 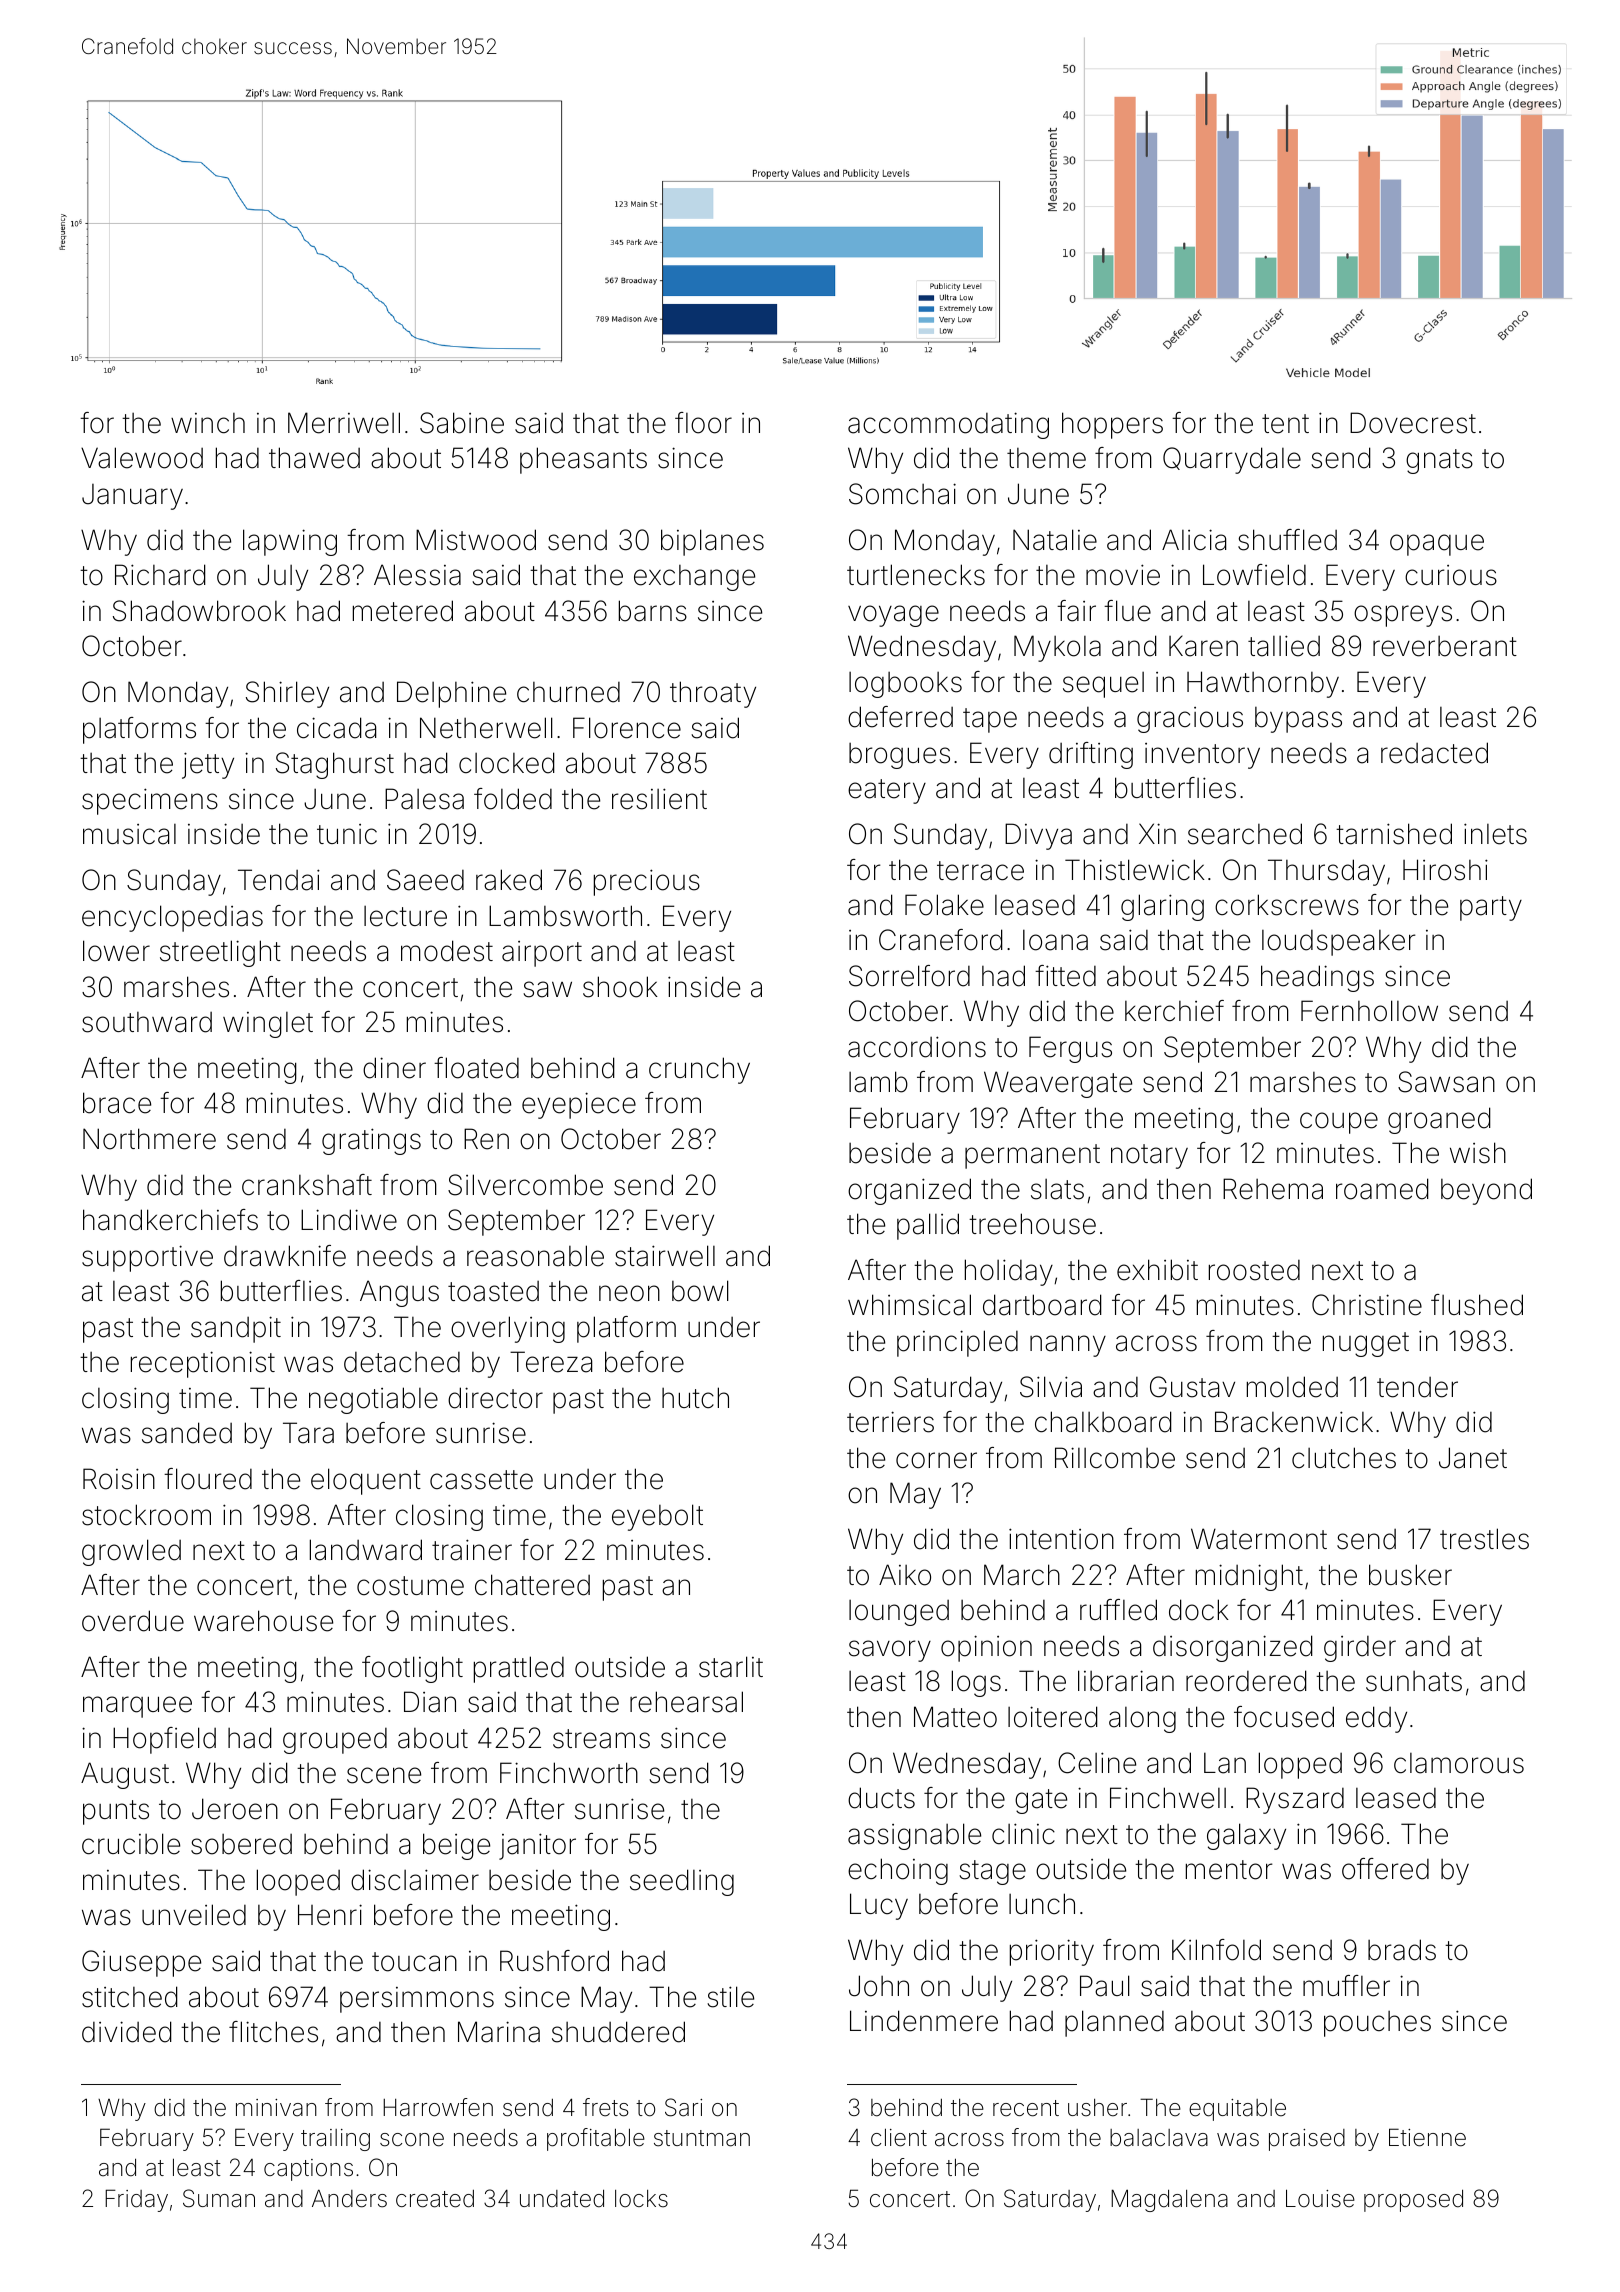 I want to click on locks, so click(x=641, y=2199).
